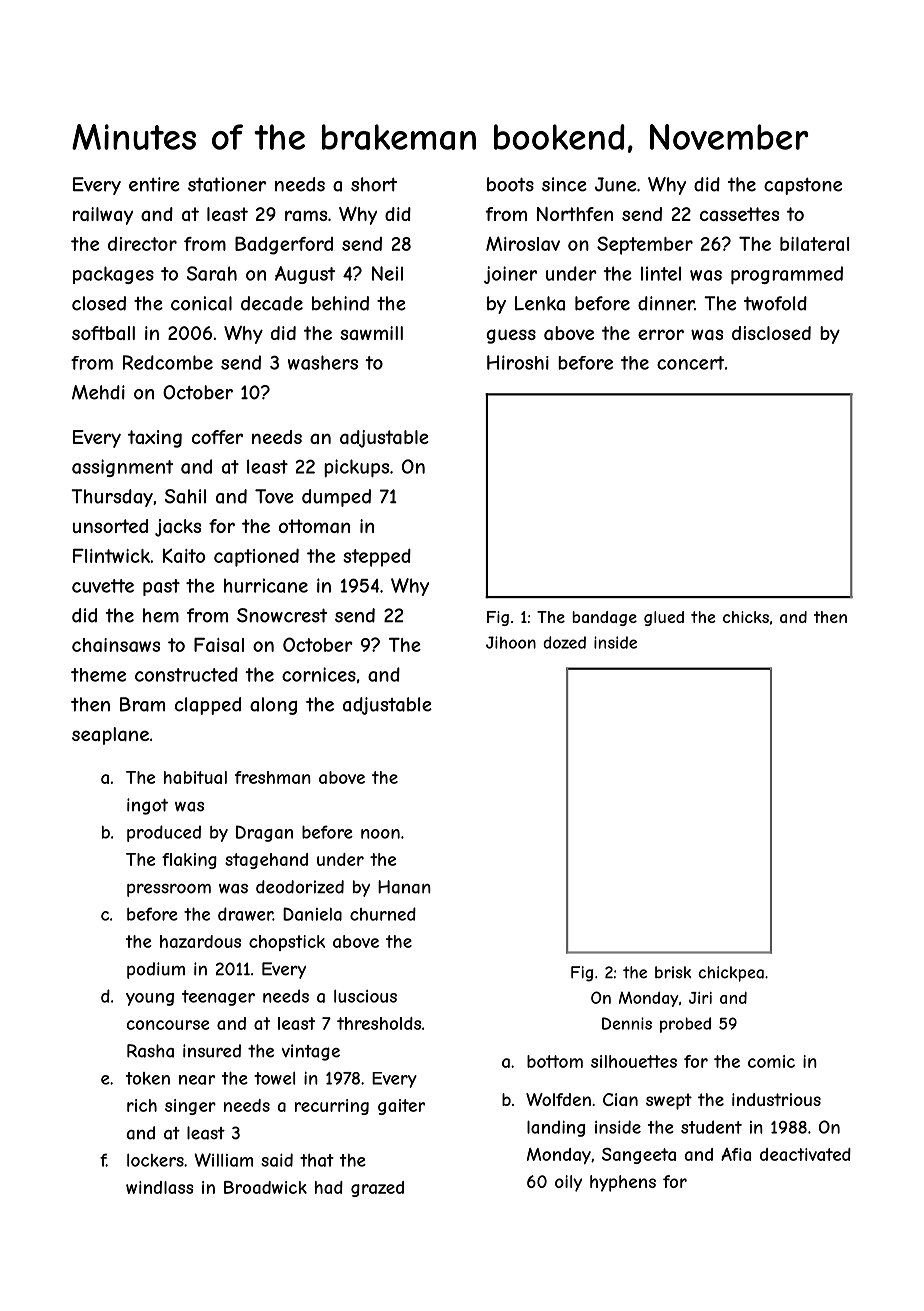 The height and width of the screenshot is (1311, 924). Describe the element at coordinates (540, 303) in the screenshot. I see `Lenka` at that location.
